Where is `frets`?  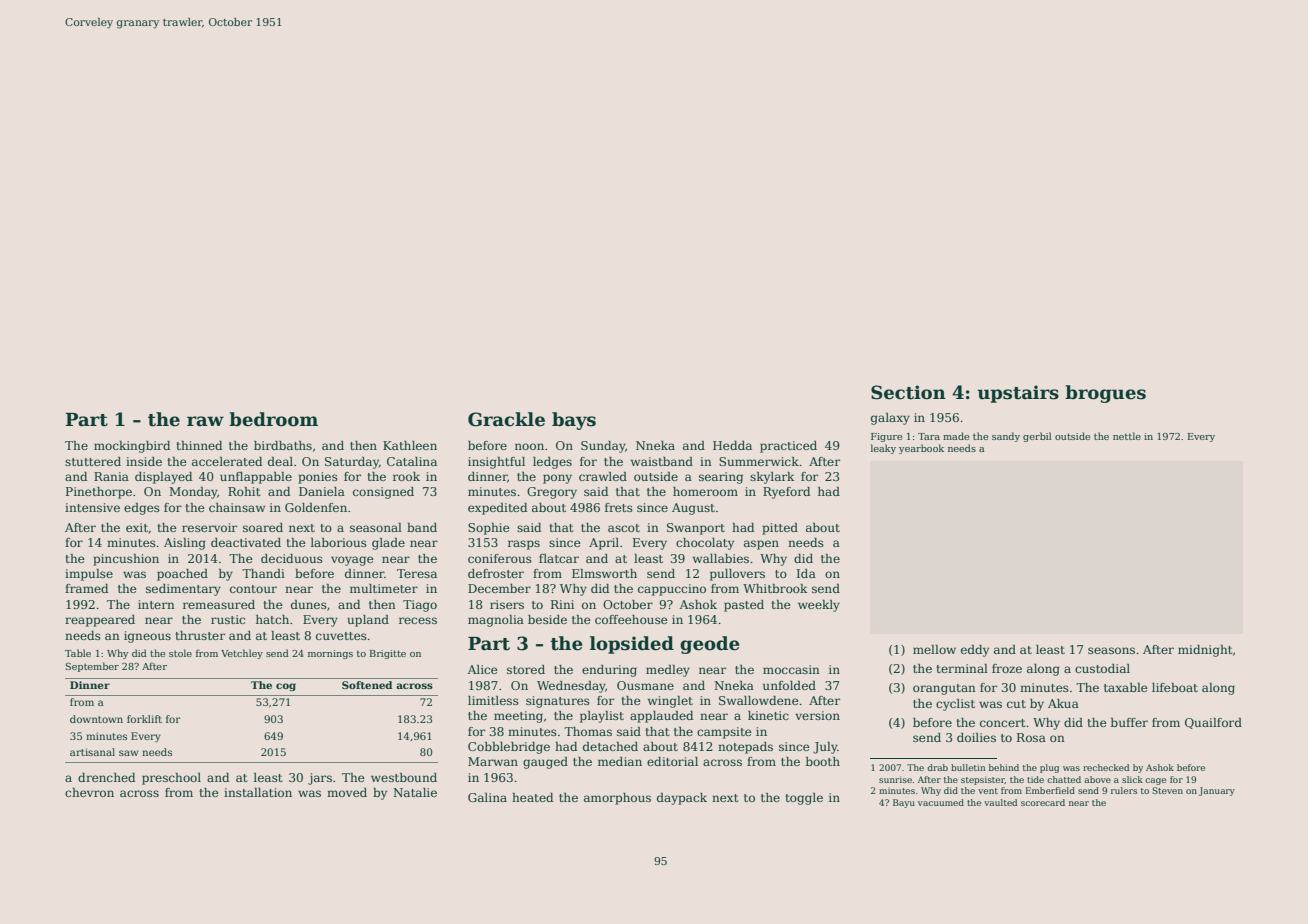 frets is located at coordinates (619, 507).
